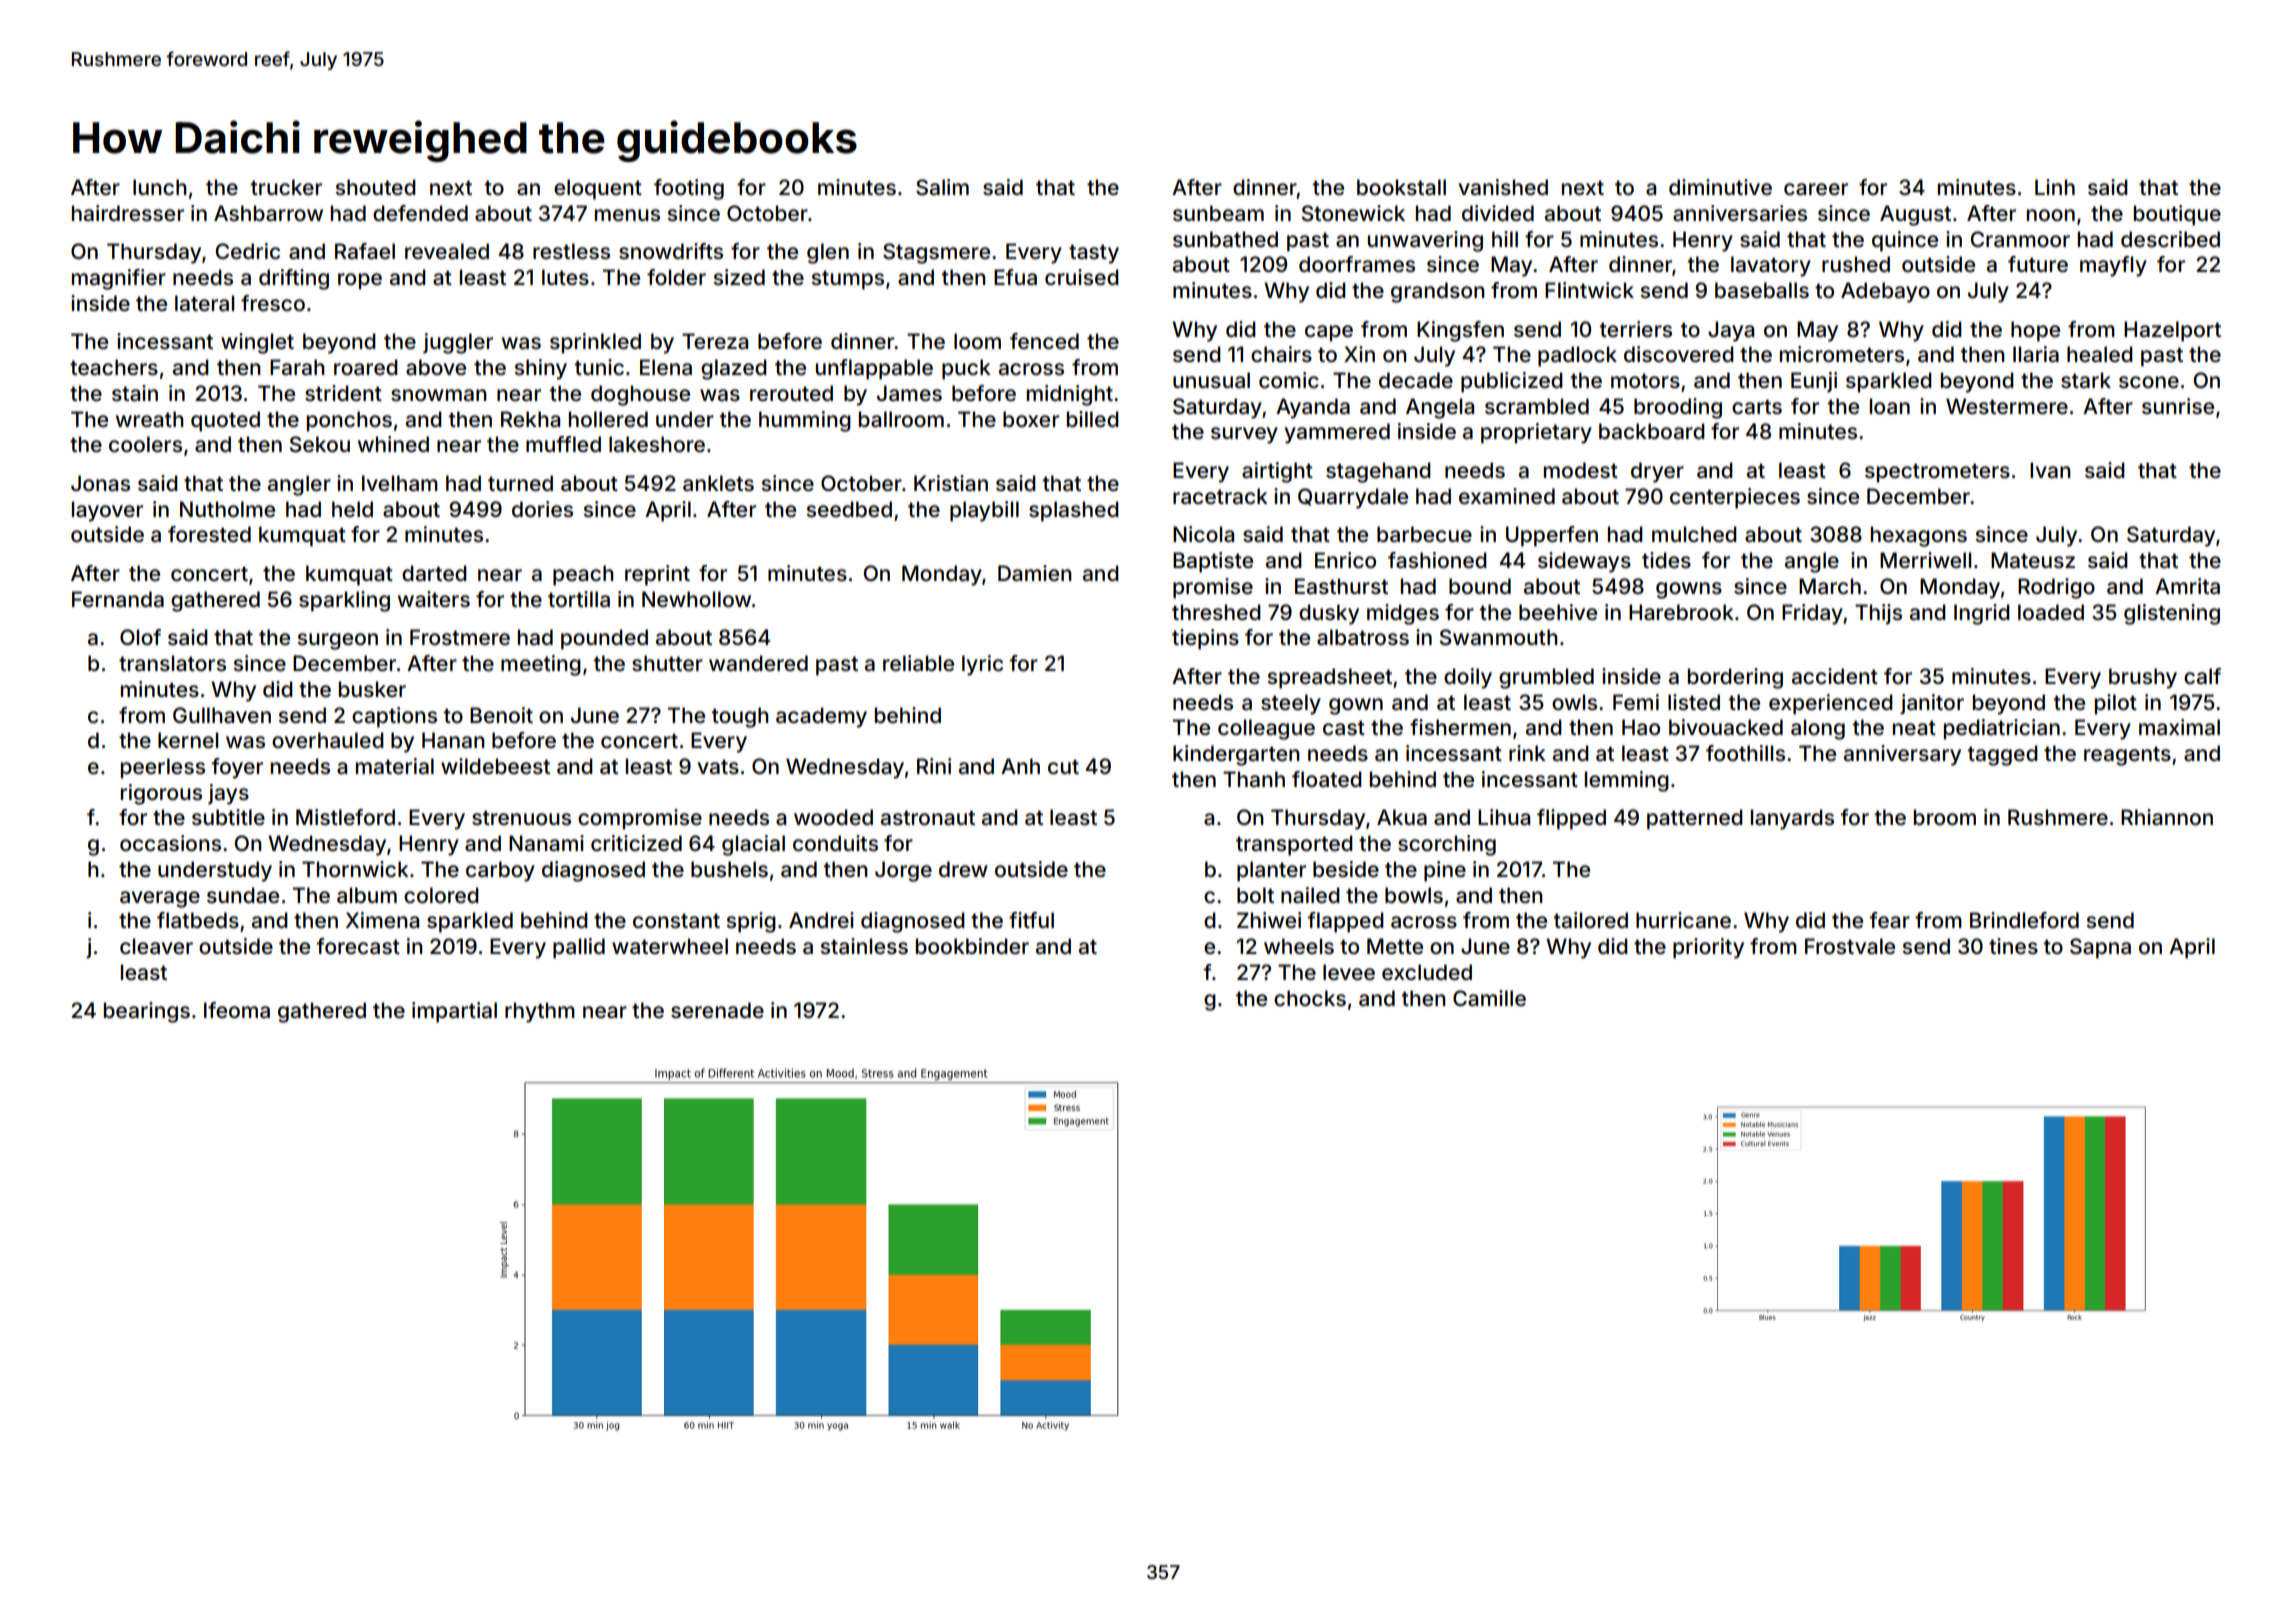 The height and width of the image is (1620, 2292). Describe the element at coordinates (1357, 264) in the image. I see `doorframes` at that location.
